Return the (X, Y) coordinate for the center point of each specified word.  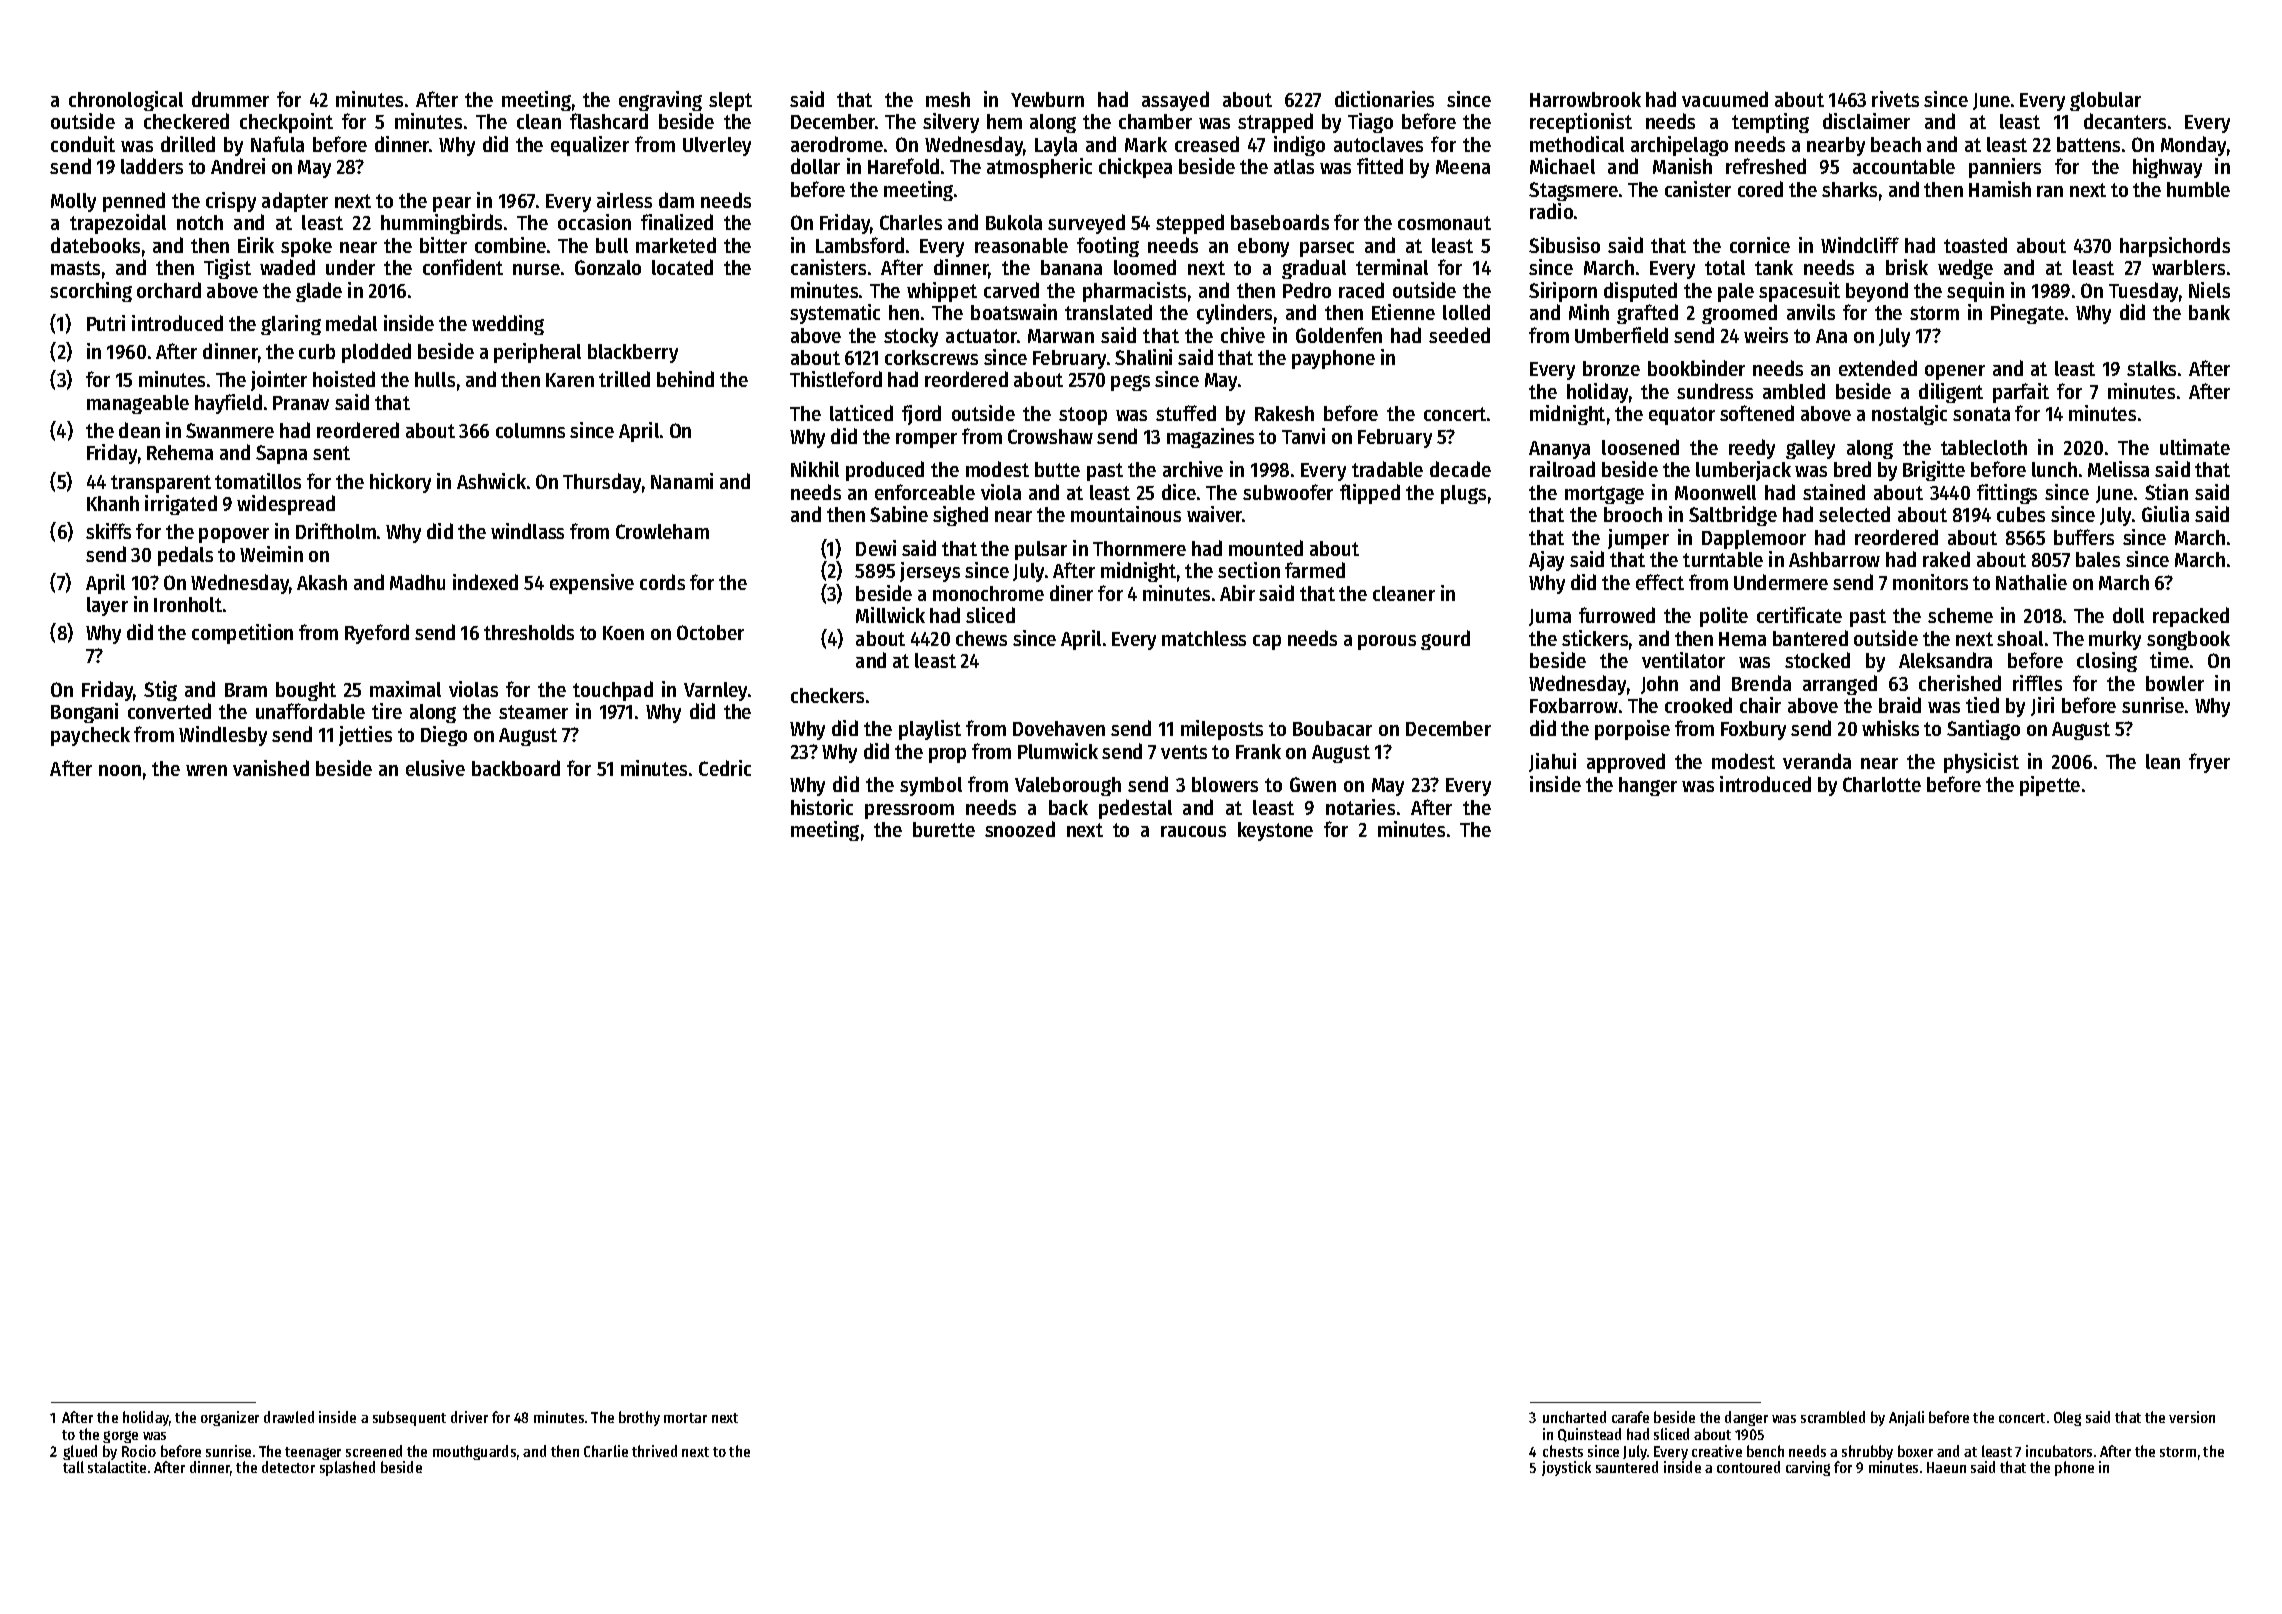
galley (1810, 449)
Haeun (1946, 1467)
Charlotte (1882, 784)
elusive (435, 768)
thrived (654, 1451)
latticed (861, 413)
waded (287, 267)
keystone (1275, 831)
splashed (347, 1468)
